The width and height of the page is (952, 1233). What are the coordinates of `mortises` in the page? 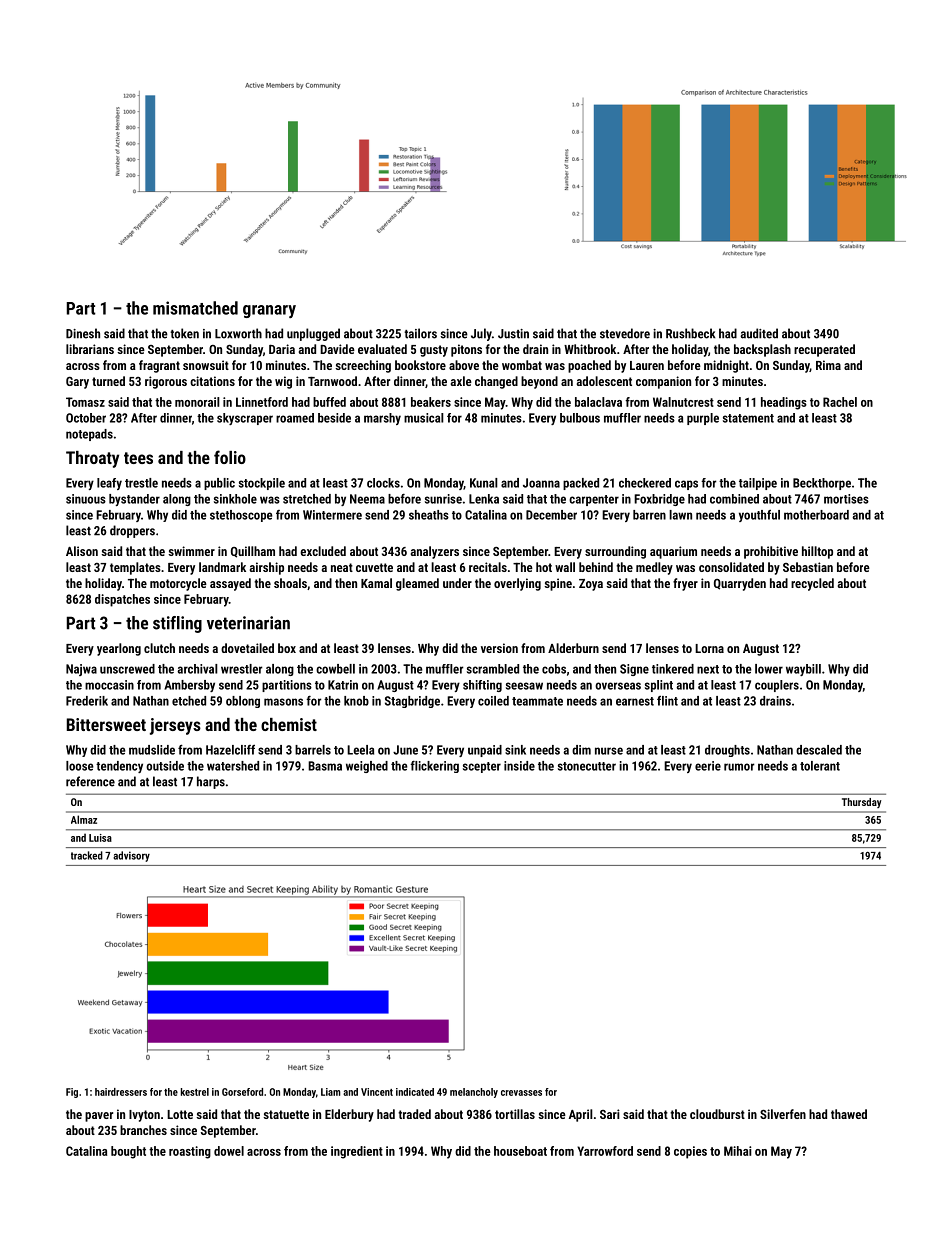 It's located at (846, 499).
